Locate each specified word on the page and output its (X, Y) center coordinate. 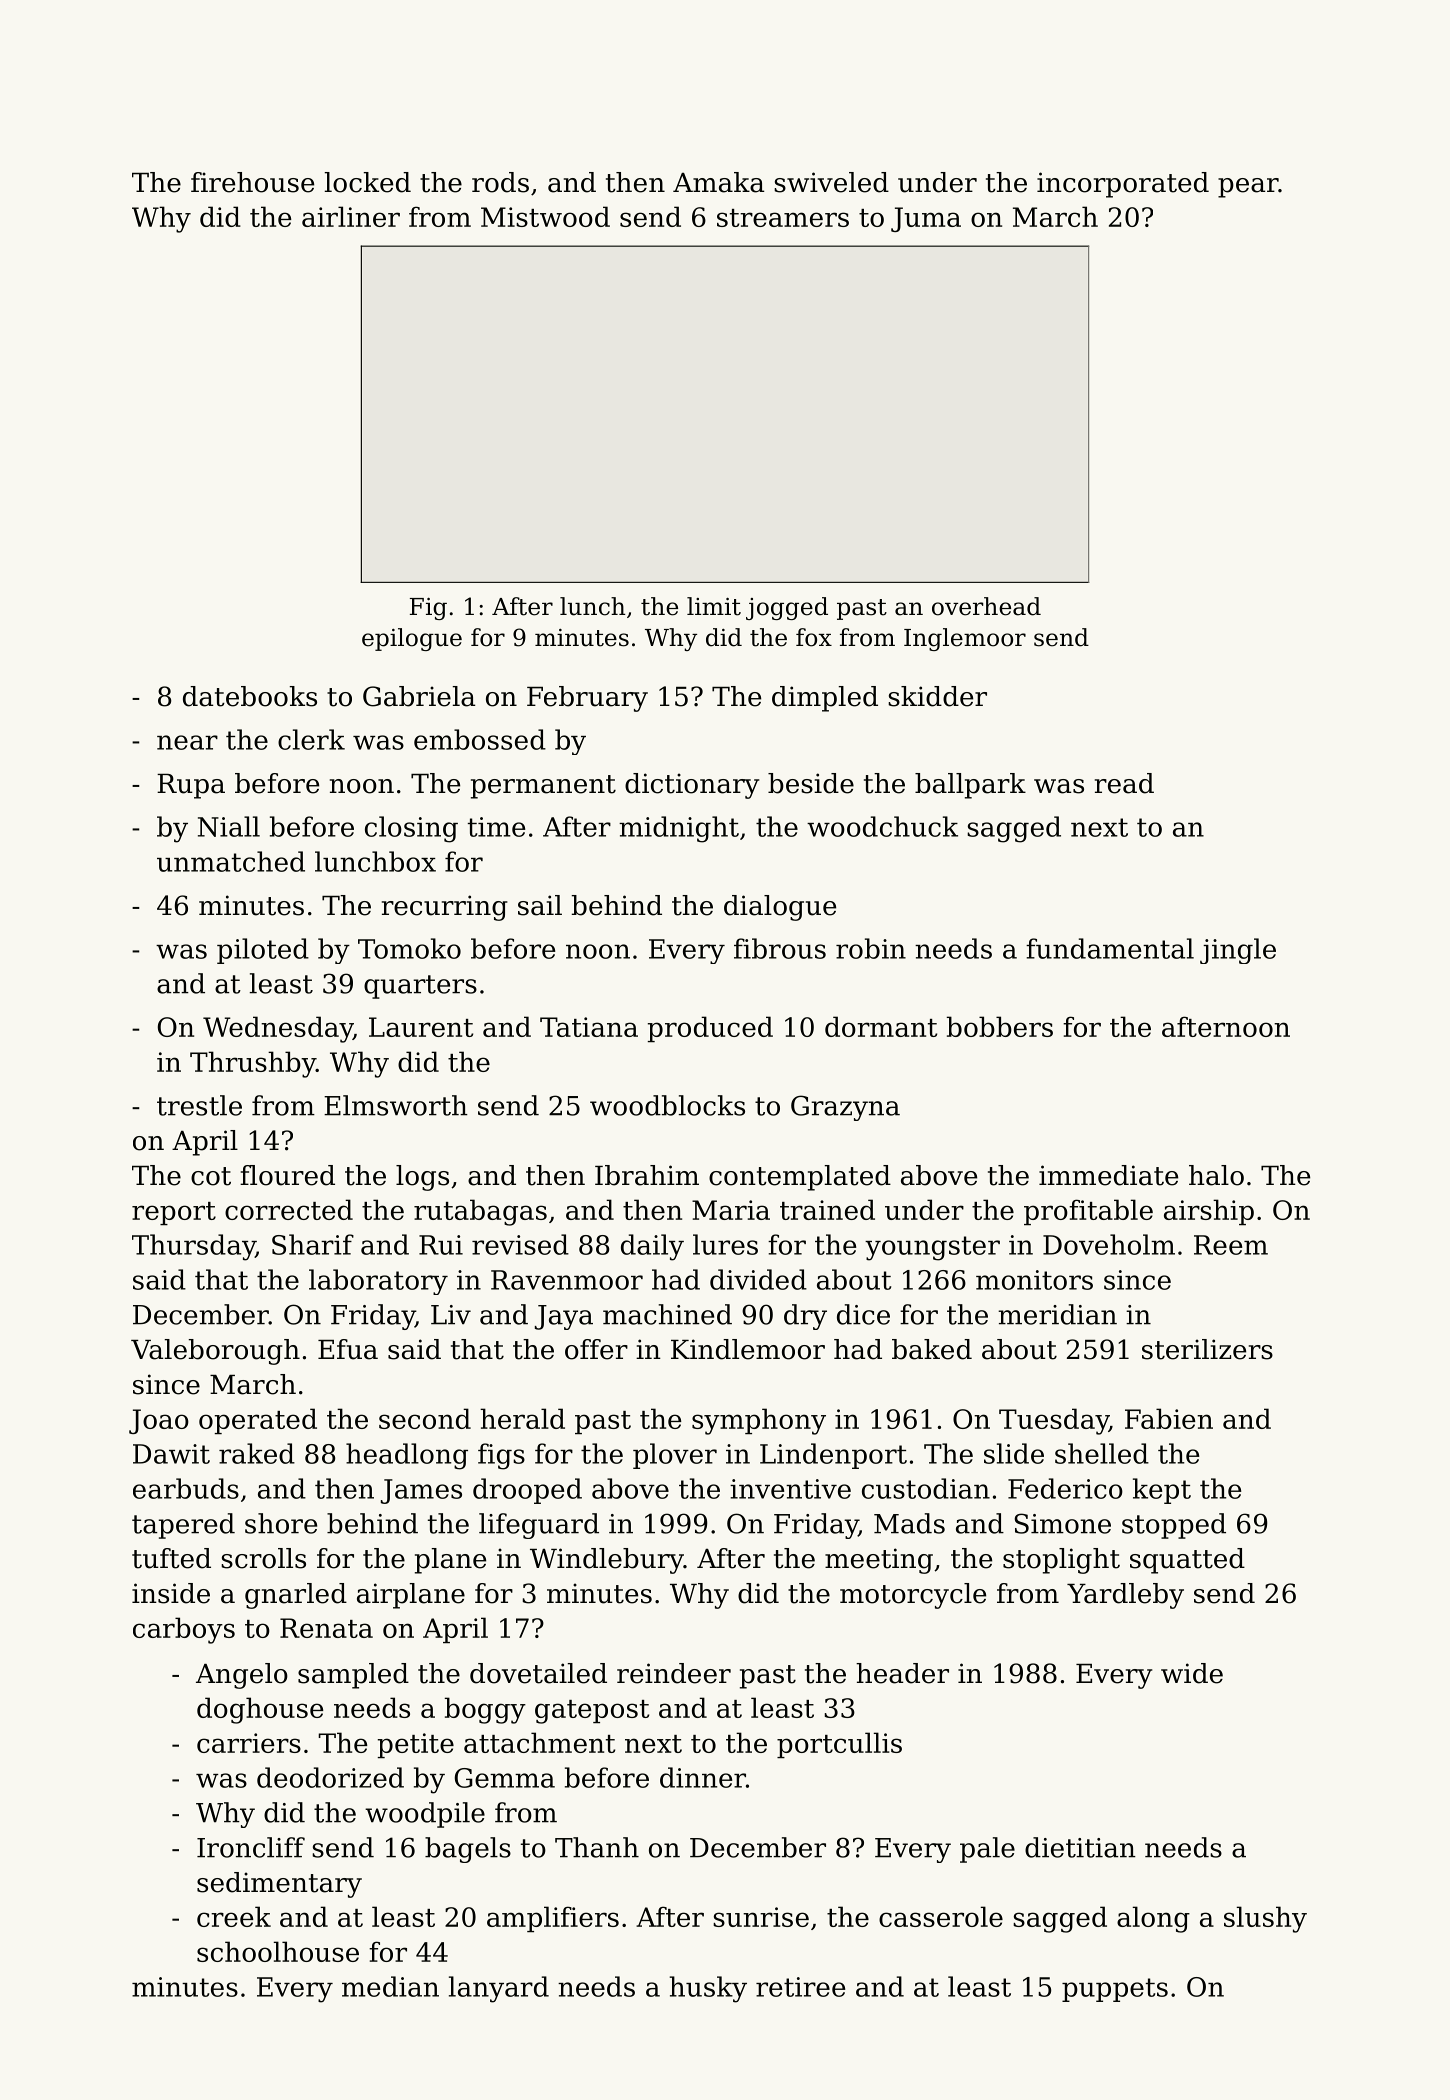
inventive (790, 1489)
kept (1162, 1491)
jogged (787, 608)
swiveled (831, 182)
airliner (351, 216)
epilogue (412, 639)
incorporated (1123, 185)
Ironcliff (251, 1847)
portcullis (839, 1745)
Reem (1231, 1245)
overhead (986, 606)
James (421, 1491)
